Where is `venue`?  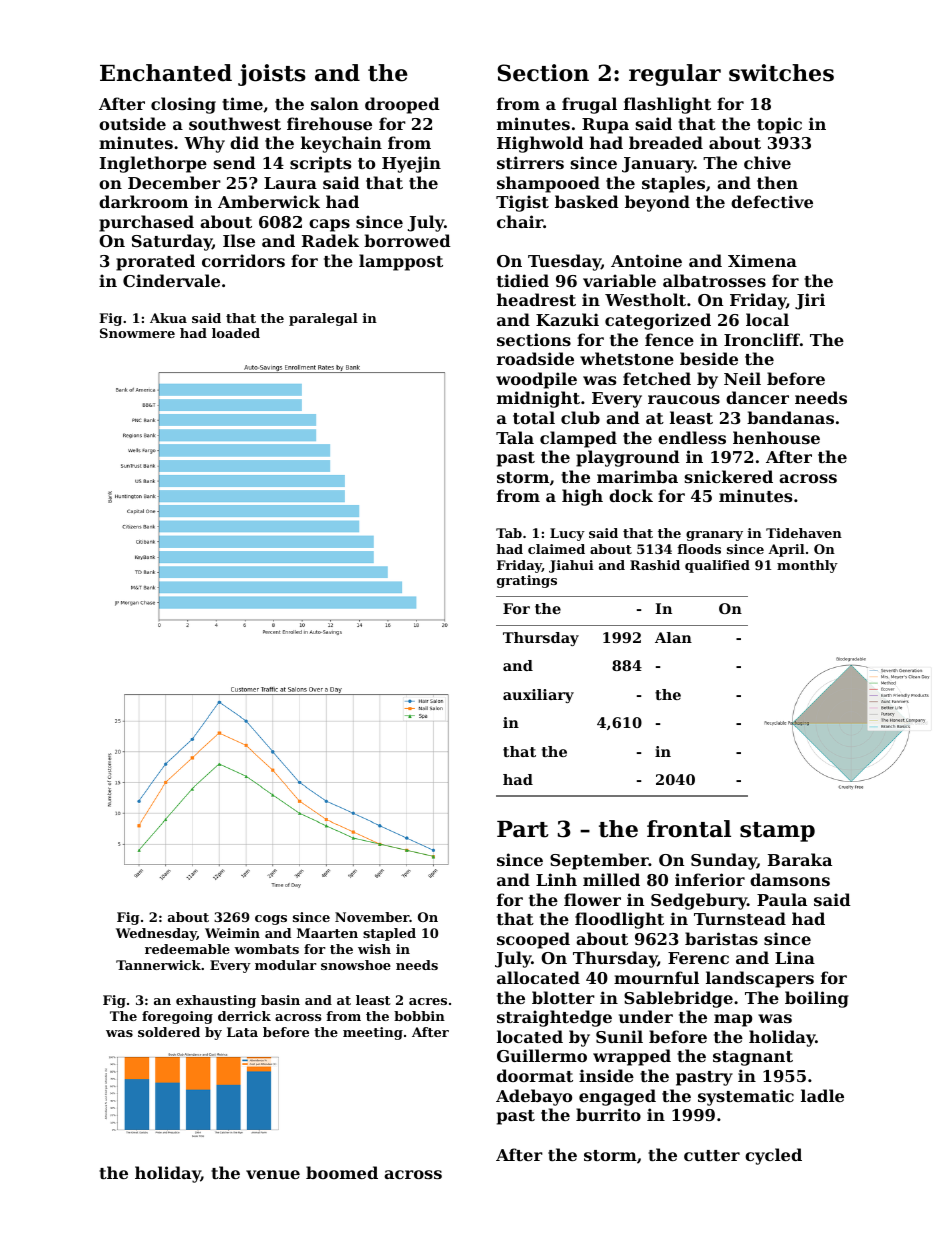
venue is located at coordinates (273, 1174).
